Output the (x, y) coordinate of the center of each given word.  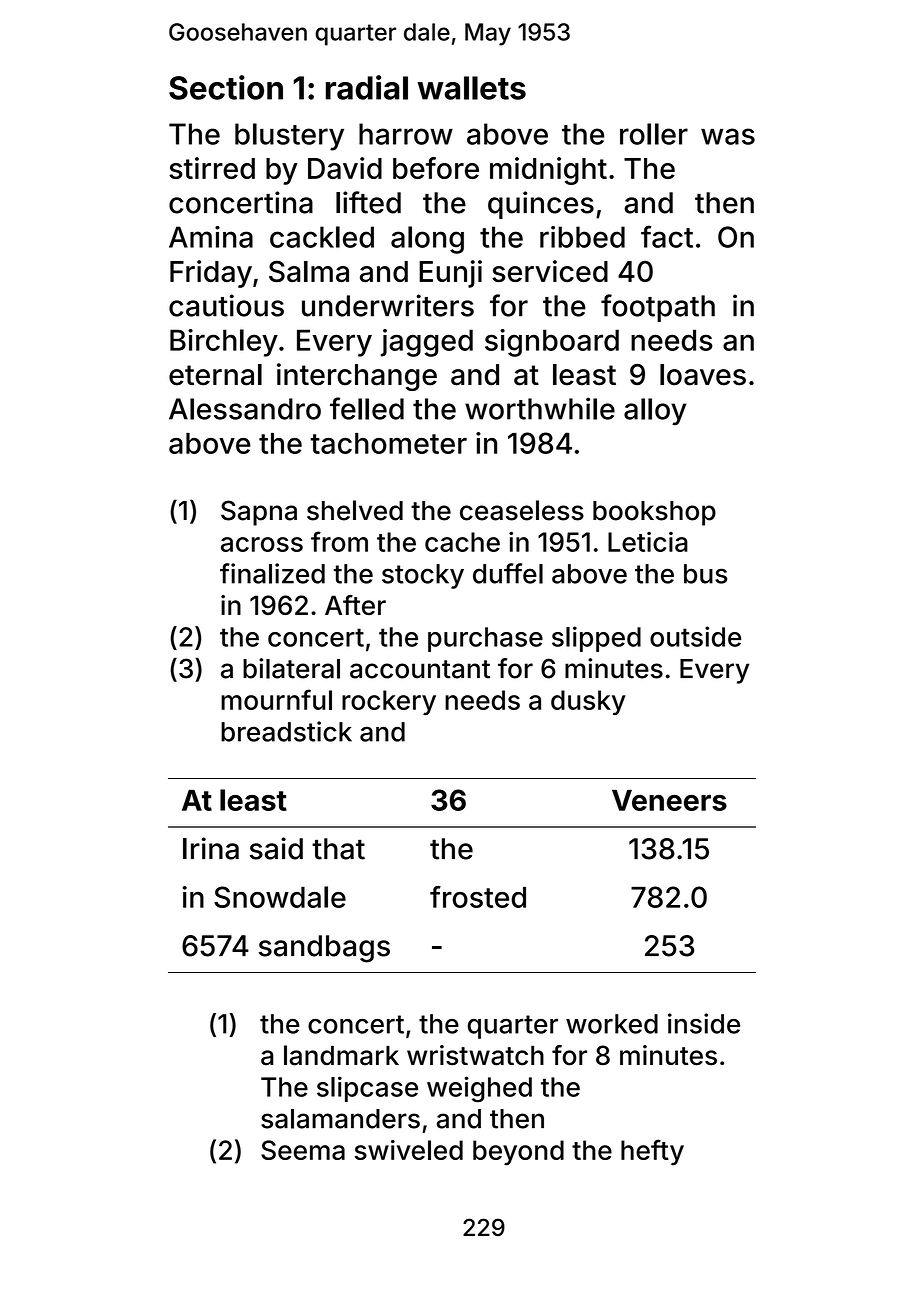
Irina (211, 848)
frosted (478, 897)
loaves (703, 375)
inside (704, 1023)
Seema (303, 1150)
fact (667, 236)
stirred (212, 168)
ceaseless (522, 510)
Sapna (259, 513)
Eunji (450, 274)
